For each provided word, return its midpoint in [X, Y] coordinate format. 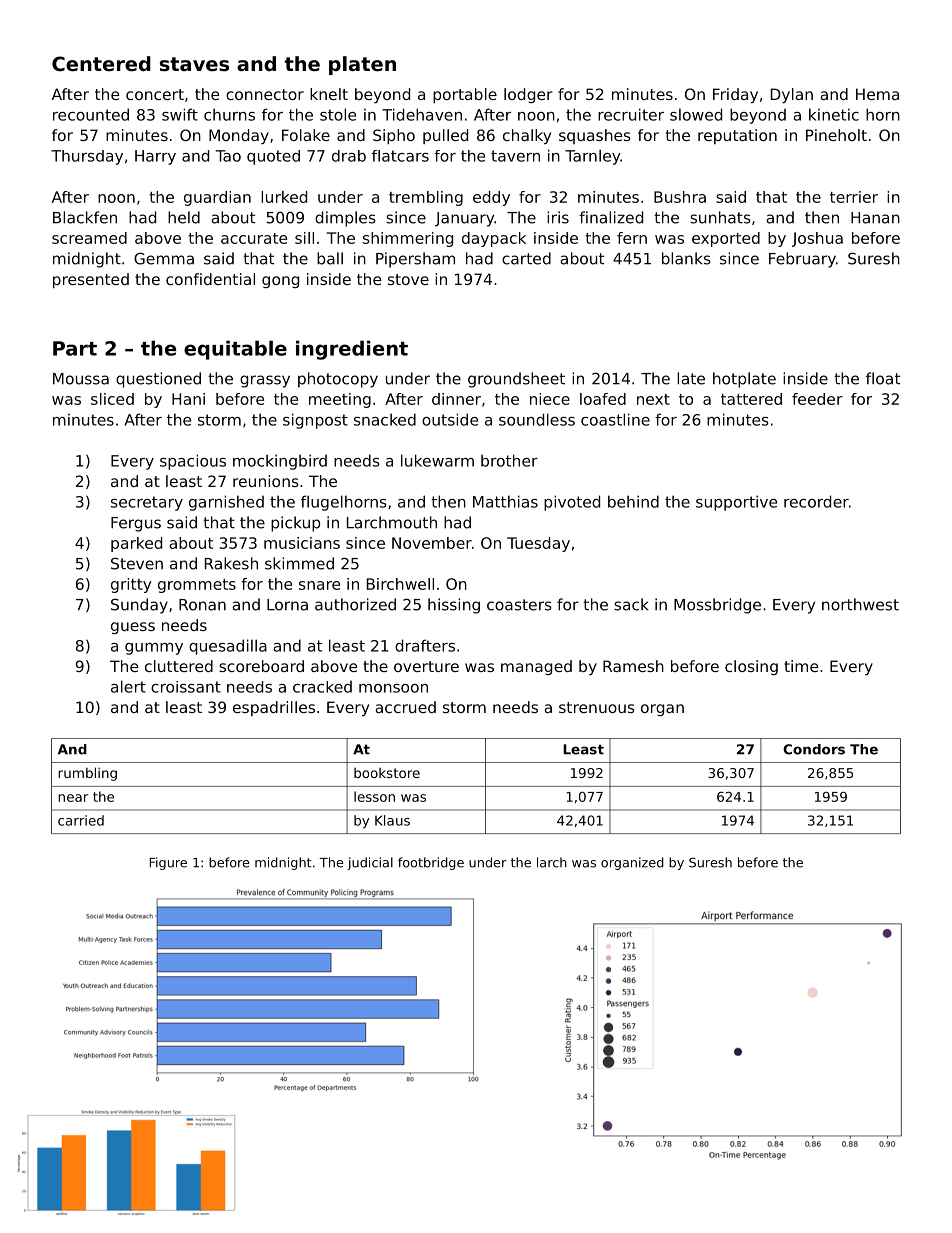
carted [526, 258]
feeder [817, 399]
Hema [877, 94]
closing [751, 667]
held [184, 217]
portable [465, 95]
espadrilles [274, 708]
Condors [814, 749]
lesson [374, 796]
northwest [860, 604]
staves [194, 64]
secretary [147, 503]
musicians [302, 543]
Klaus [392, 820]
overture [426, 666]
